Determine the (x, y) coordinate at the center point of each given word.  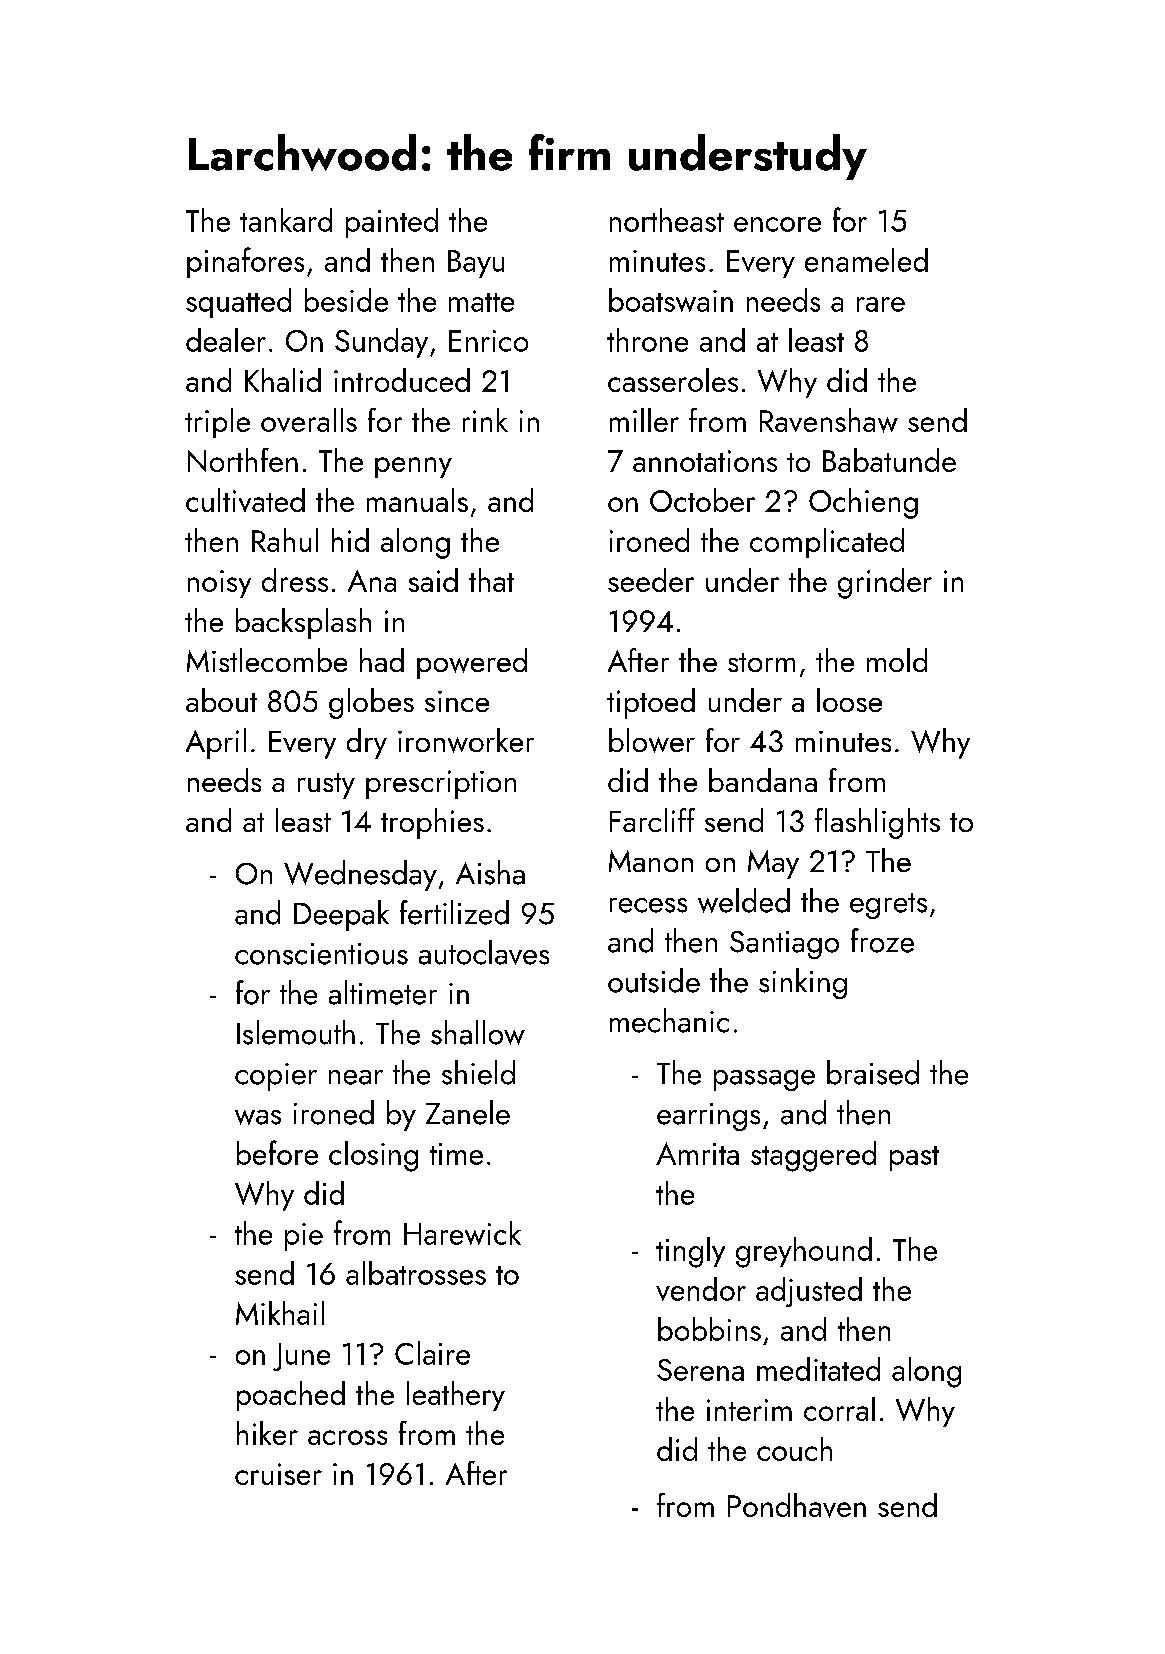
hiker (267, 1433)
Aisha (490, 872)
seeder (651, 580)
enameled (866, 260)
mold (897, 660)
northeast (667, 220)
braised (873, 1072)
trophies (432, 823)
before (277, 1152)
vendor (701, 1289)
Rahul (285, 540)
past (914, 1158)
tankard (286, 220)
